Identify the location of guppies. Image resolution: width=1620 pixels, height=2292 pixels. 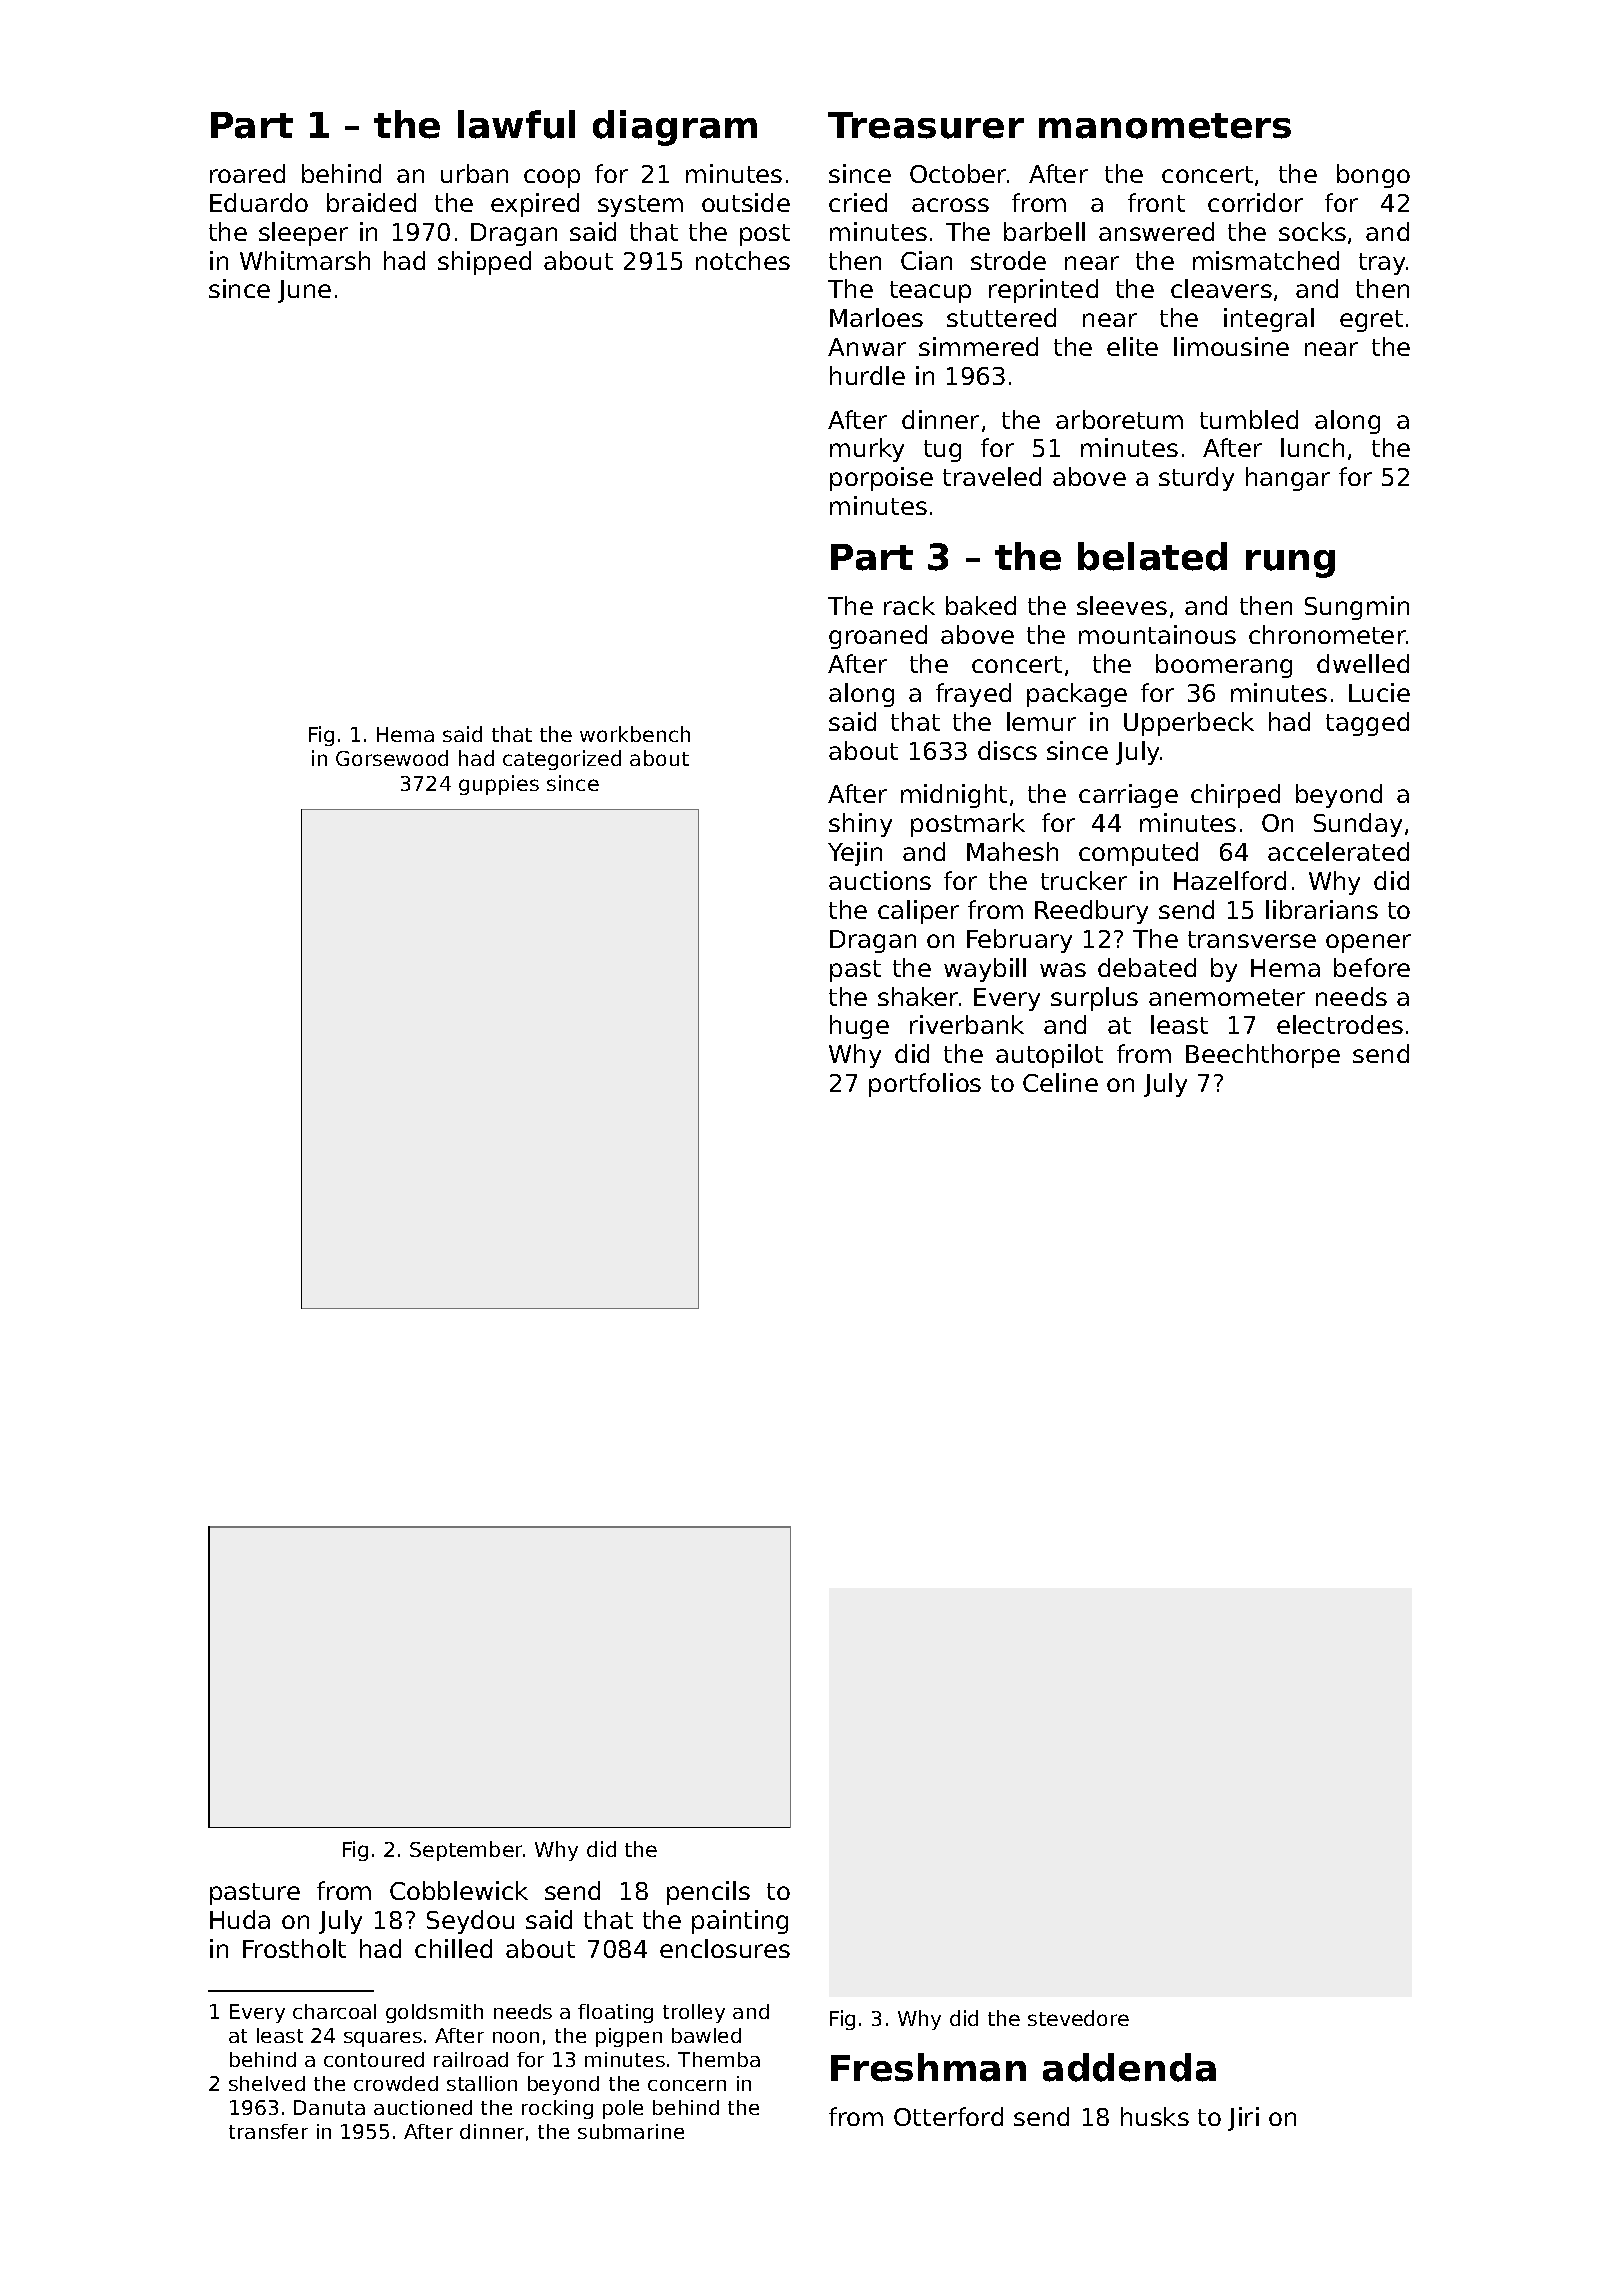
(499, 785).
